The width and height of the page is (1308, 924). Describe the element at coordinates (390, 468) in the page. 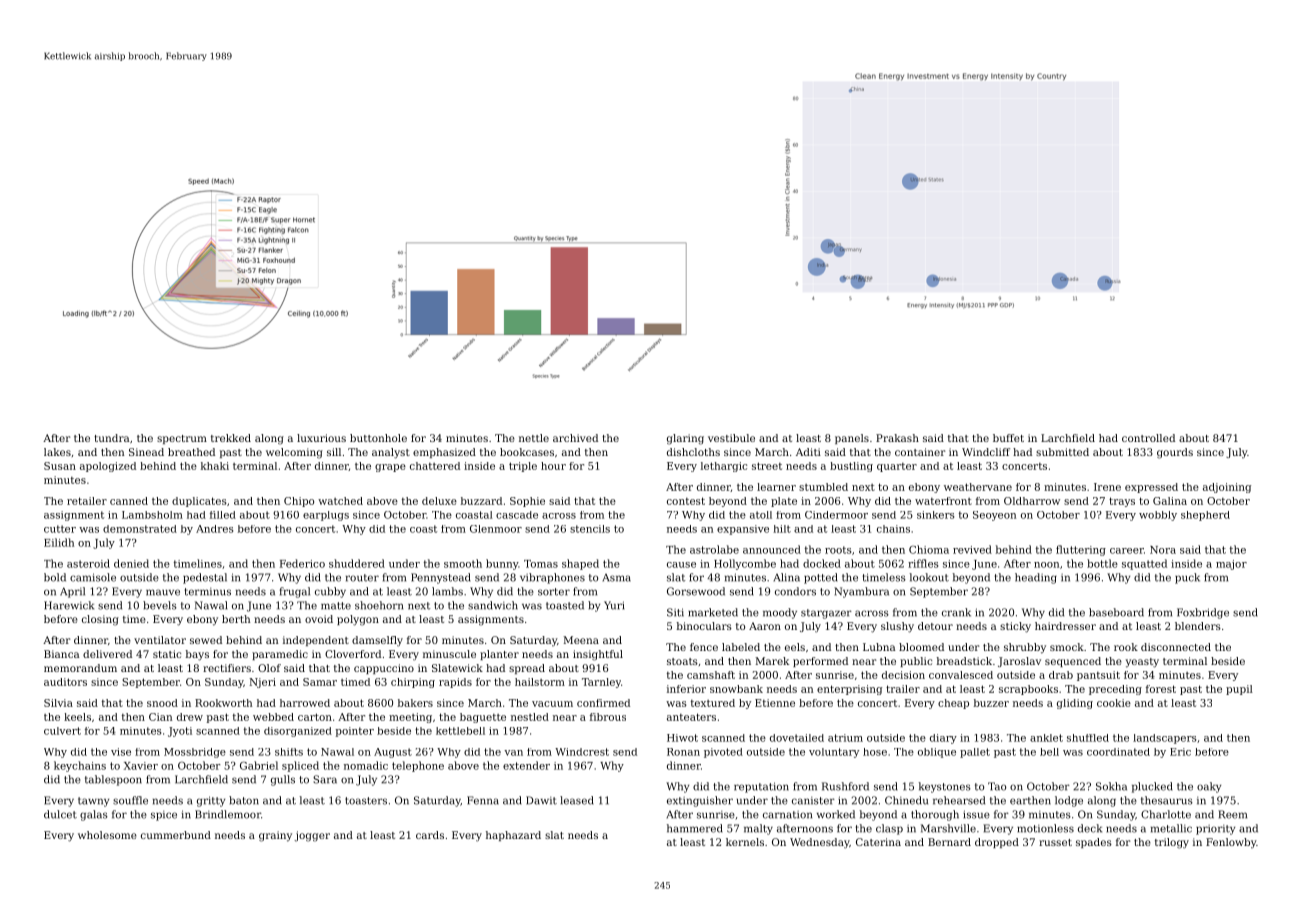

I see `grape` at that location.
